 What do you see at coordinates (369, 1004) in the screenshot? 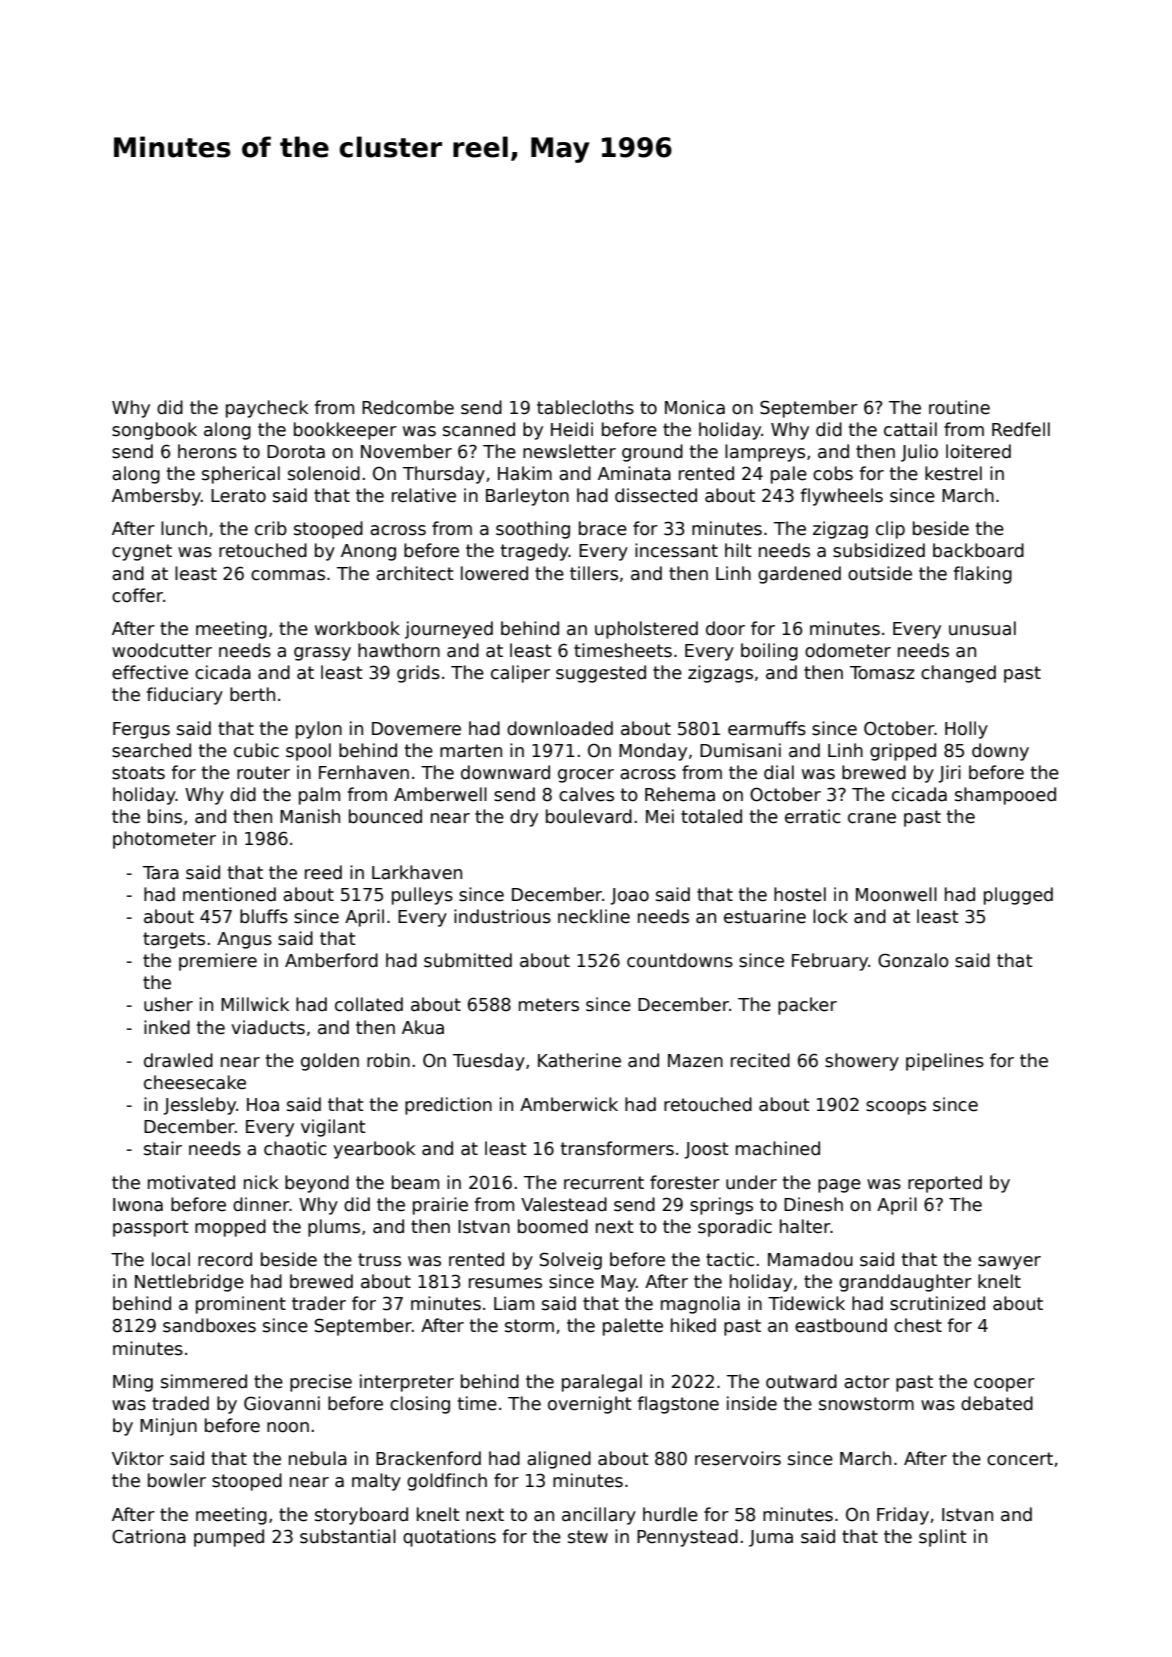
I see `collated` at bounding box center [369, 1004].
